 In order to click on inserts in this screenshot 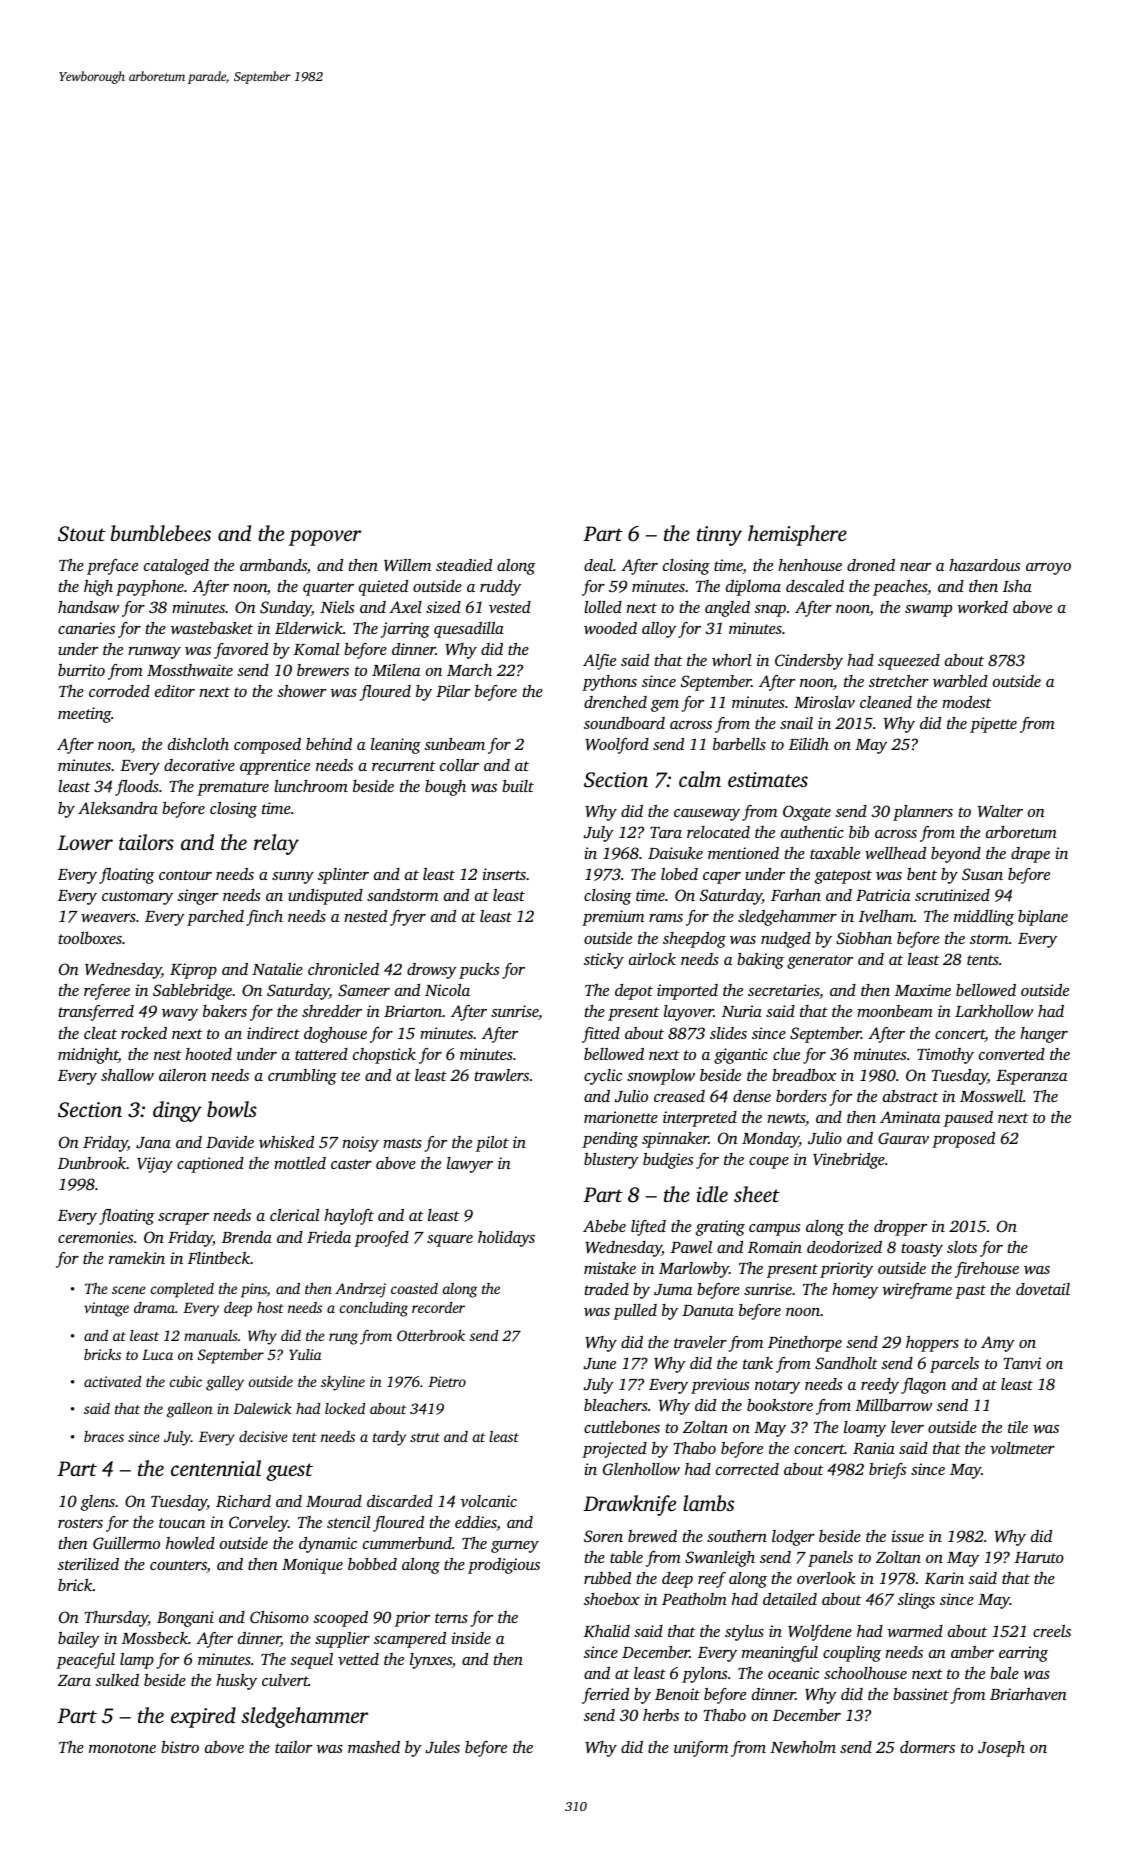, I will do `click(504, 874)`.
